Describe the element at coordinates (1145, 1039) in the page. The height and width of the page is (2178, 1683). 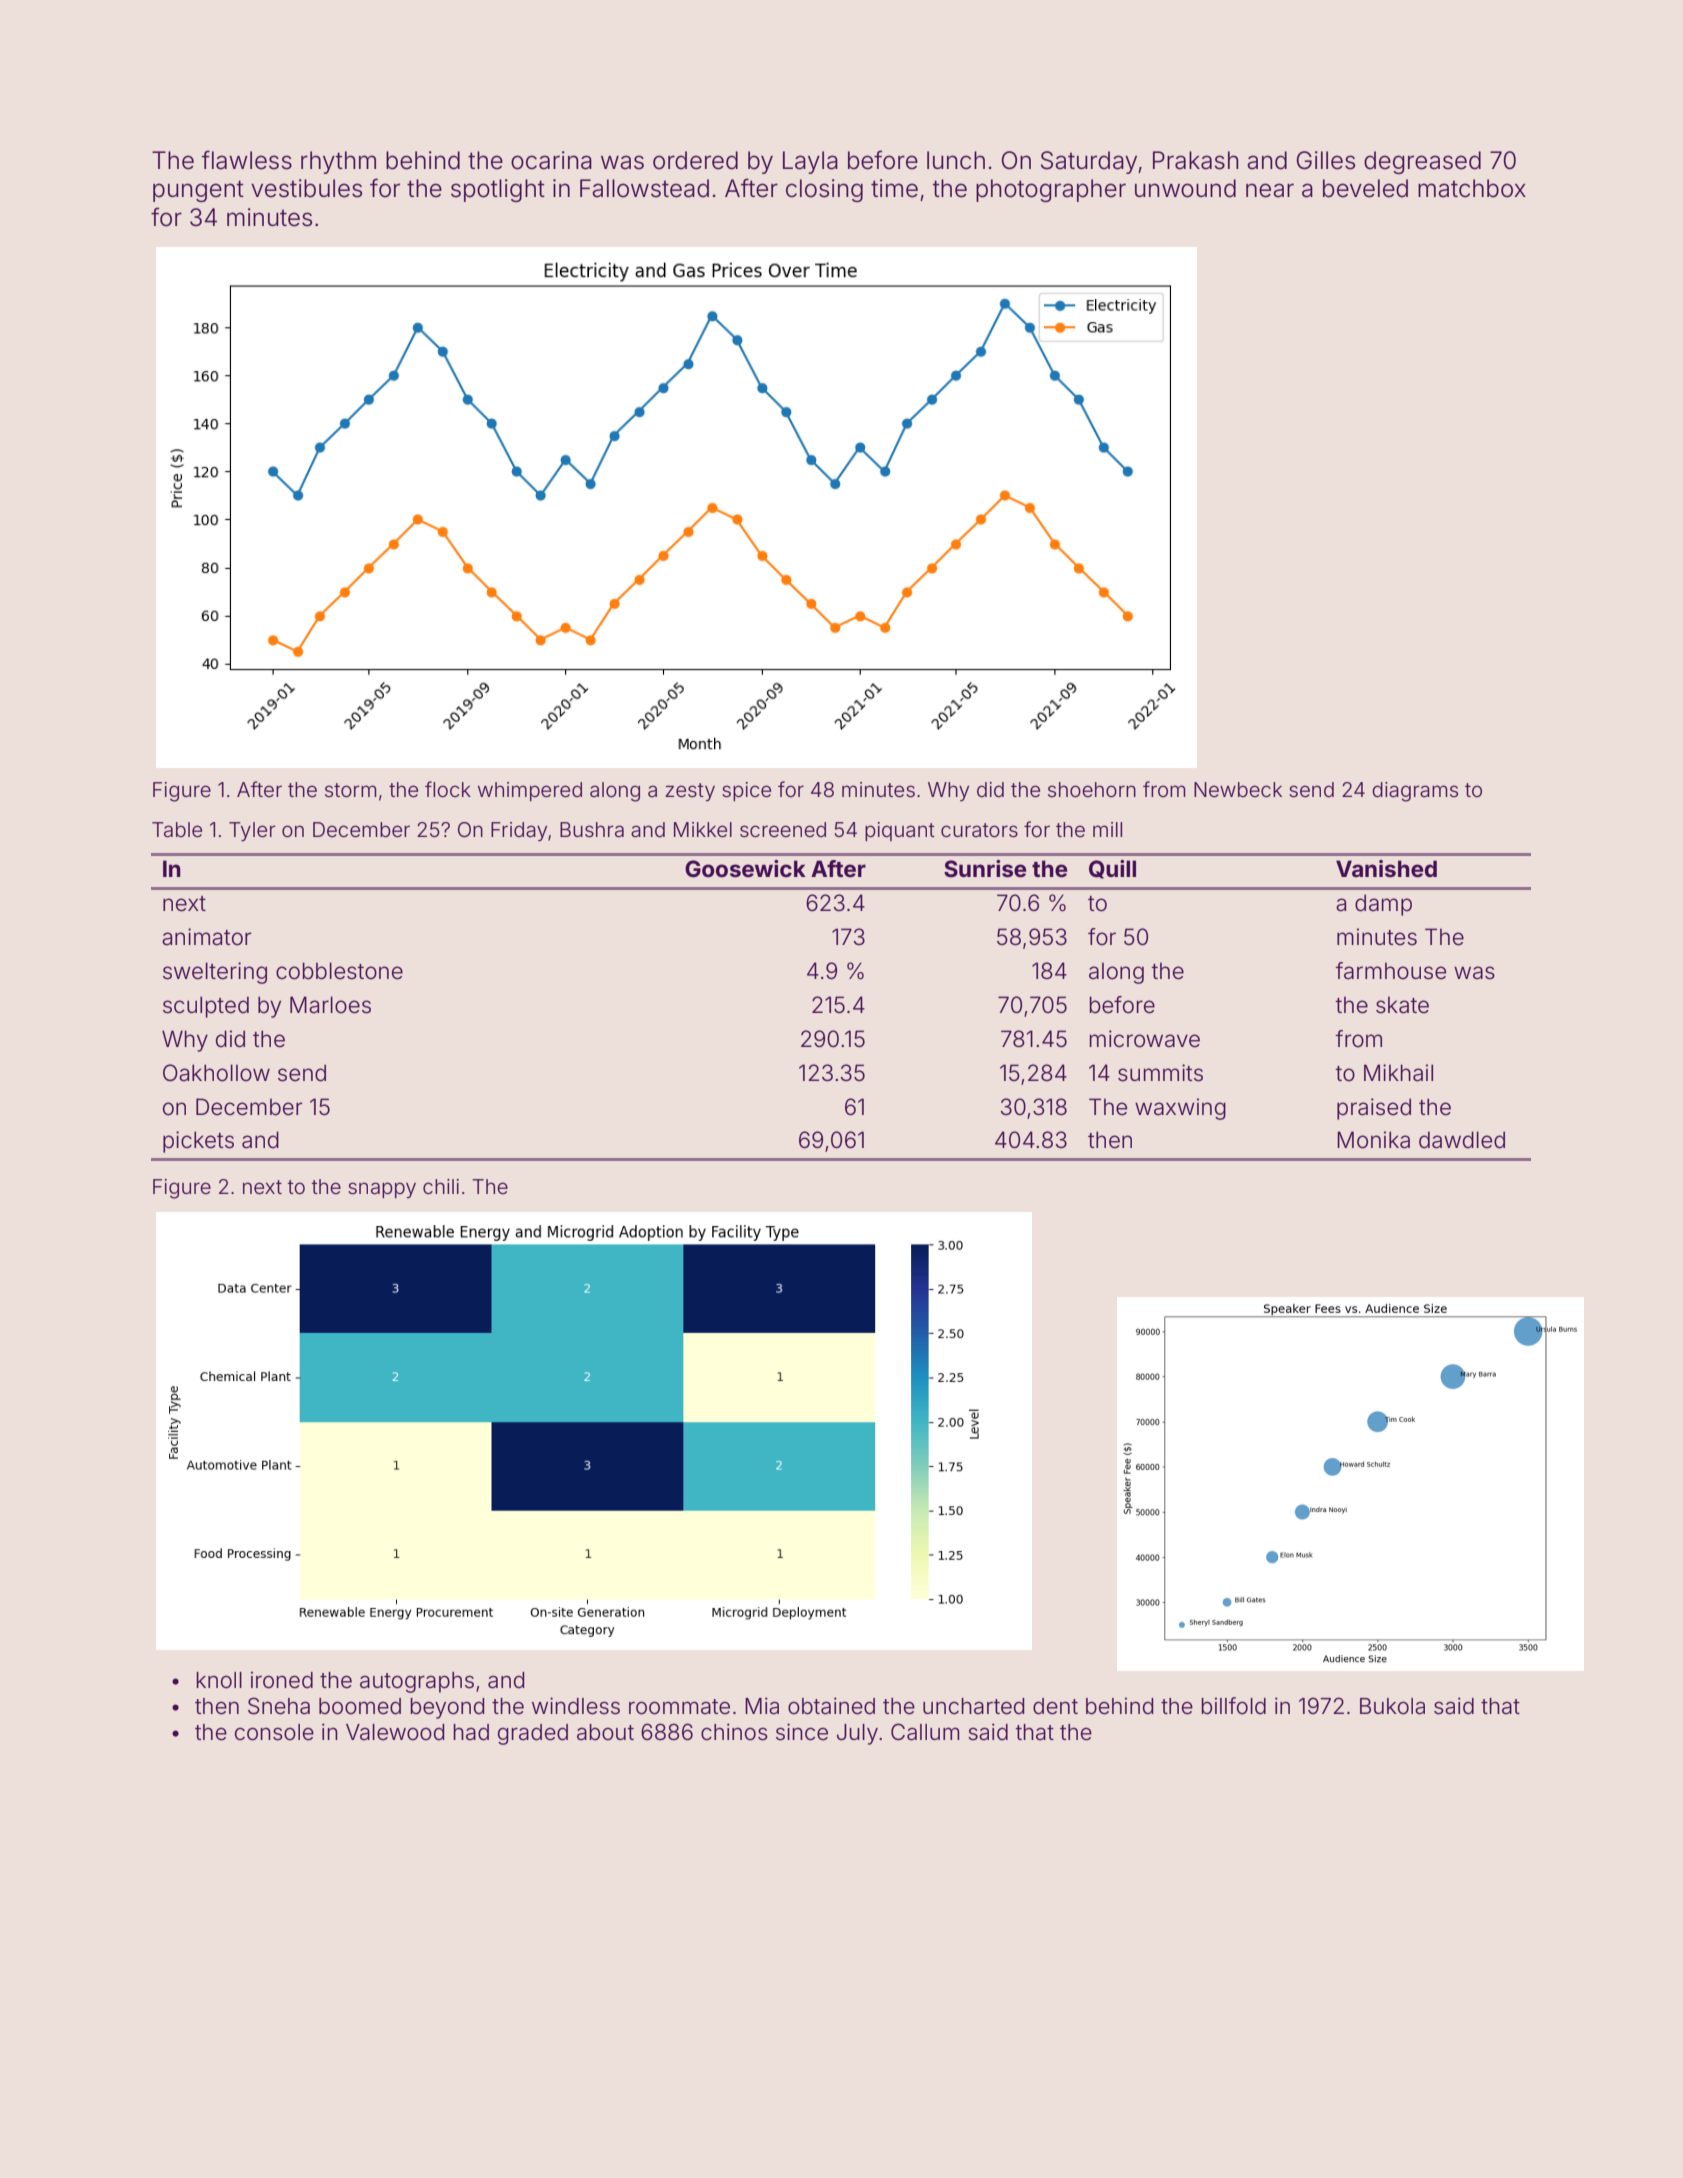
I see `microwave` at that location.
